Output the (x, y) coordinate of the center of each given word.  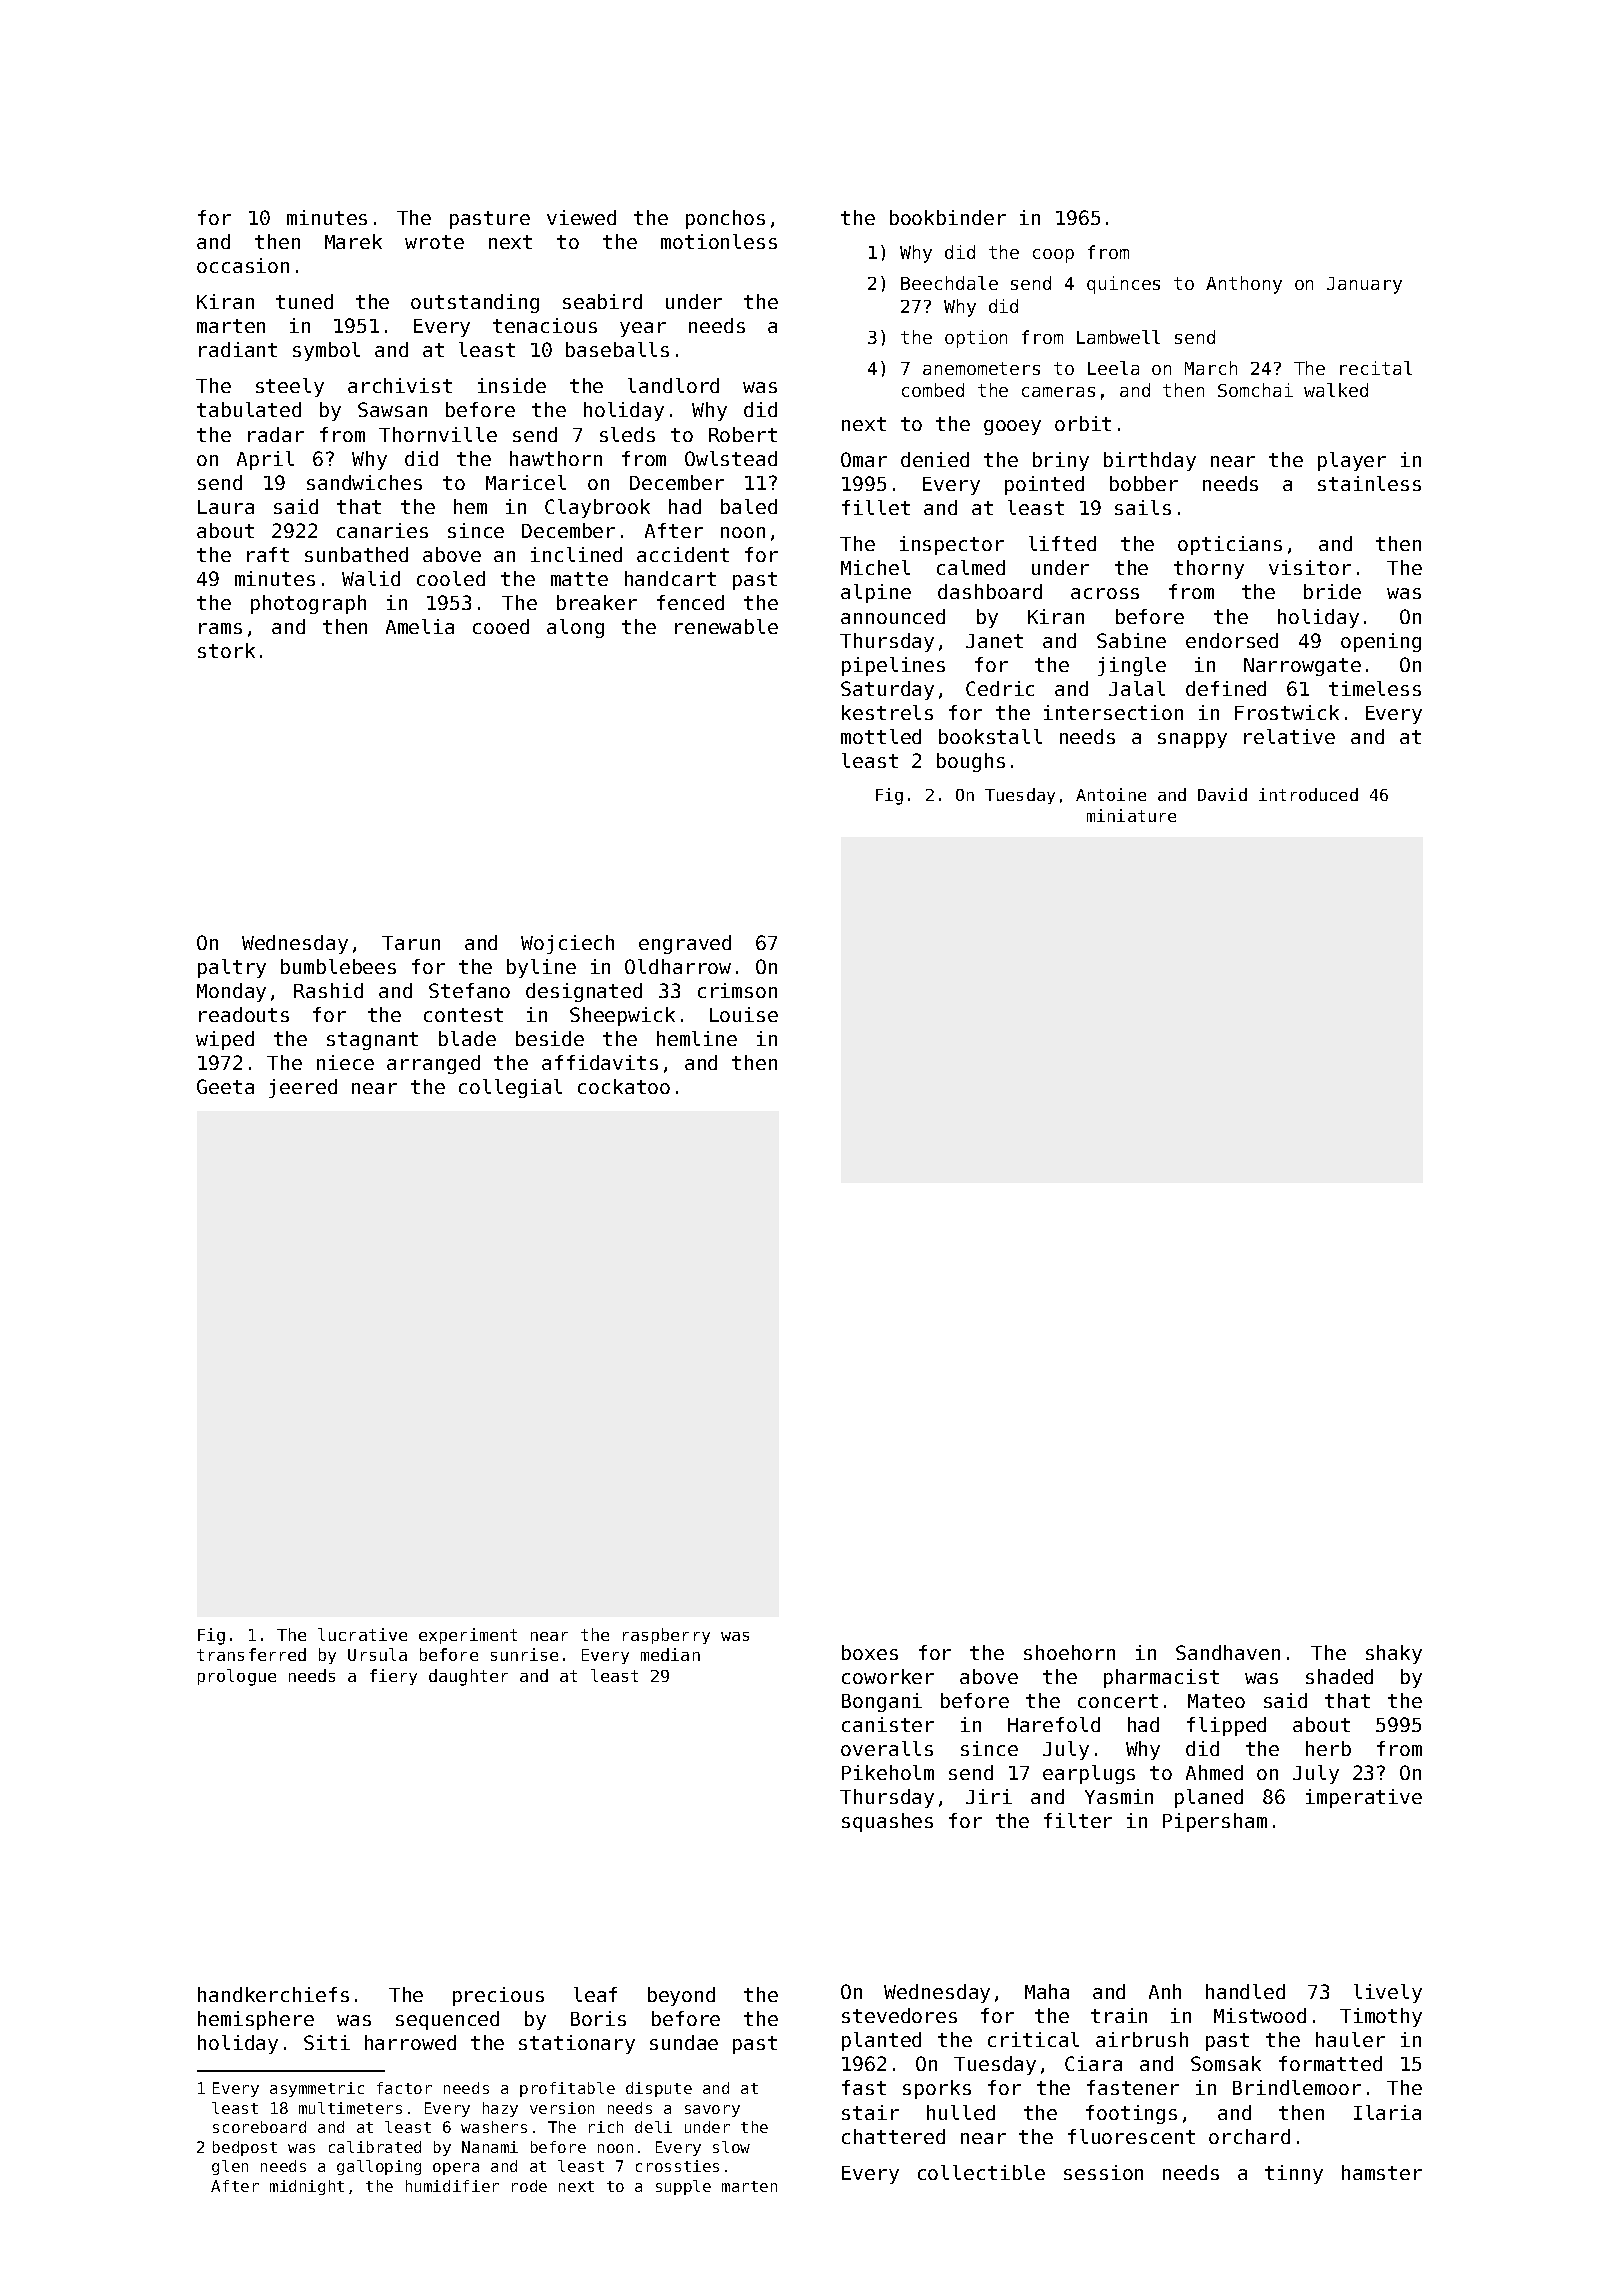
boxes (870, 1652)
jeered (303, 1088)
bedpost (245, 2148)
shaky (1394, 1654)
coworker (888, 1676)
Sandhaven (1228, 1652)
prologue (237, 1677)
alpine (876, 593)
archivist (400, 385)
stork (226, 650)
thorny (1209, 569)
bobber (1144, 483)
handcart (670, 578)
